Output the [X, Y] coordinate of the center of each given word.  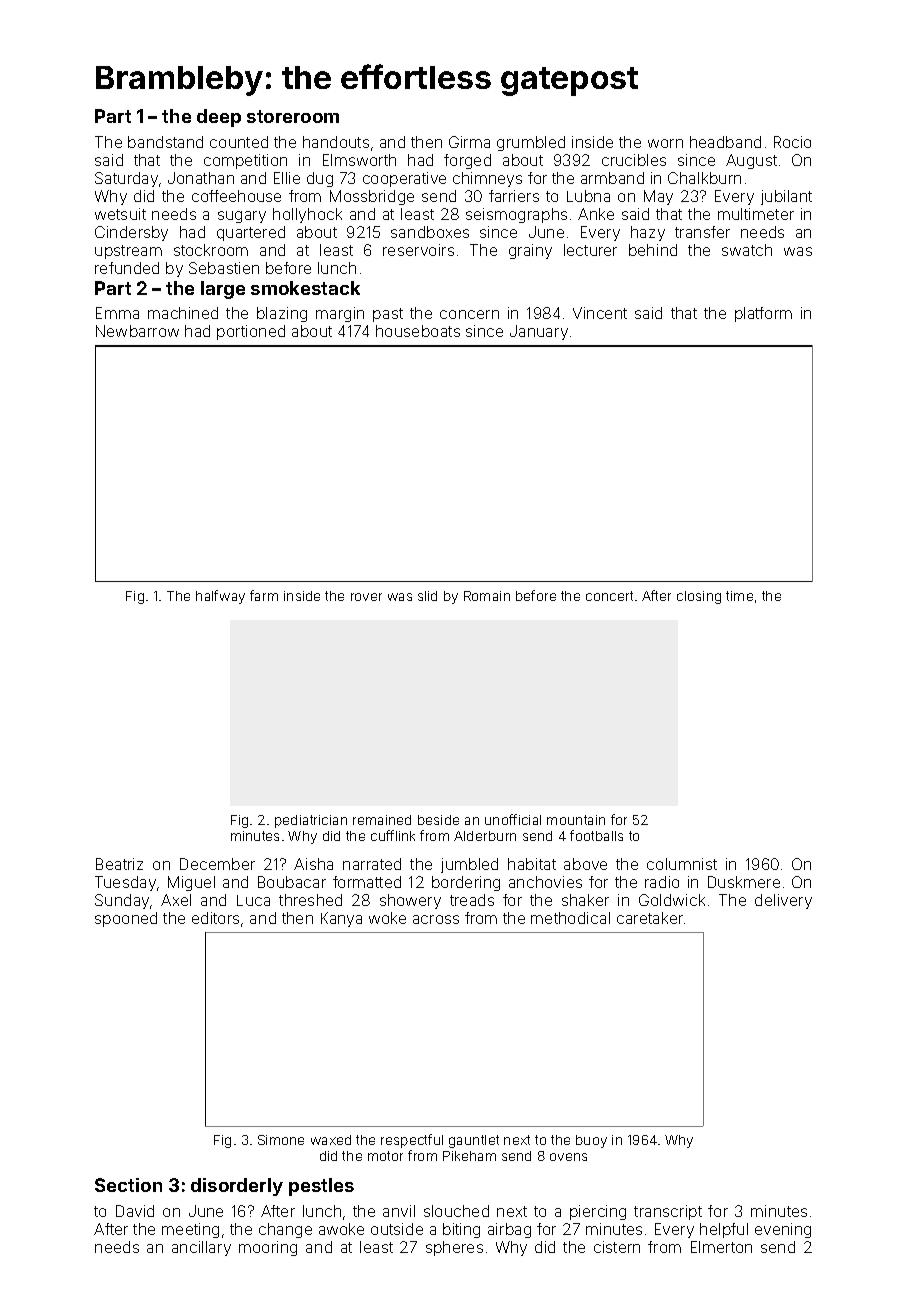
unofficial [513, 819]
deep [219, 118]
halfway [220, 597]
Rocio [792, 142]
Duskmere [744, 882]
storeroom [293, 116]
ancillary [201, 1248]
